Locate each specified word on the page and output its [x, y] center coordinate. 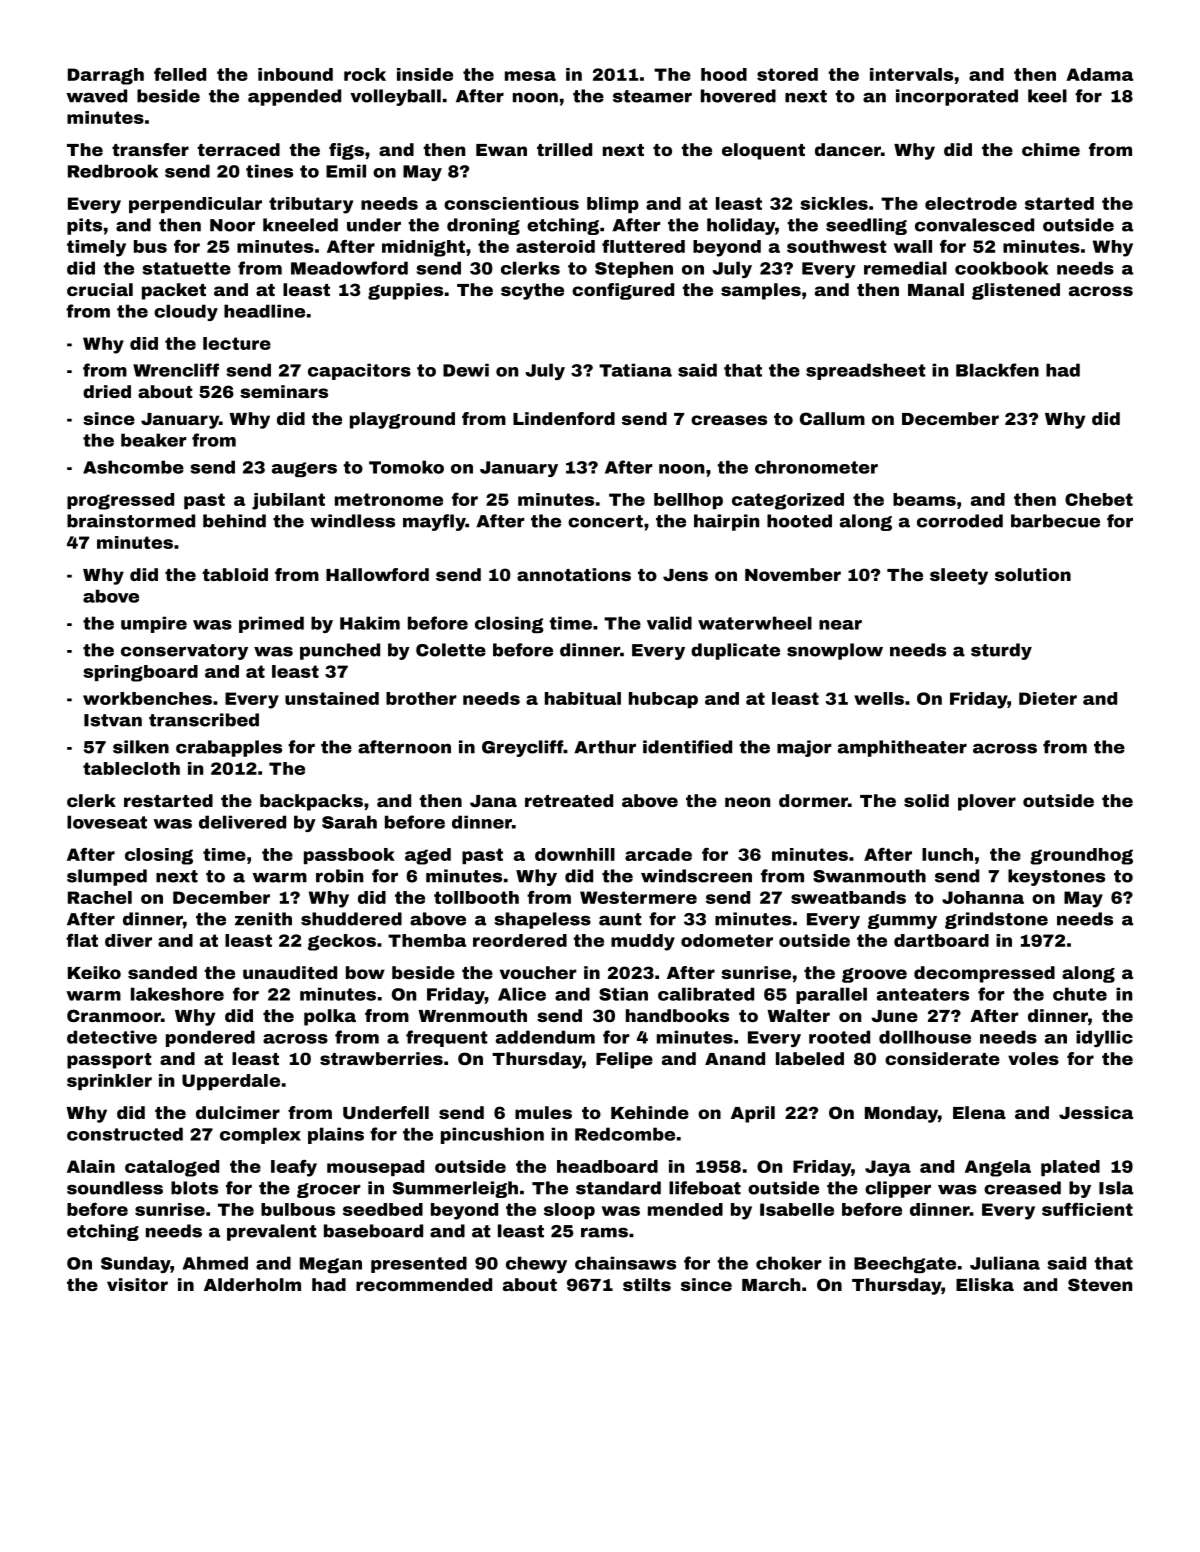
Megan [331, 1265]
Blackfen [997, 370]
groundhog [1081, 856]
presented [419, 1264]
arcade [658, 854]
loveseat [107, 822]
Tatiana [635, 370]
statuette [186, 268]
